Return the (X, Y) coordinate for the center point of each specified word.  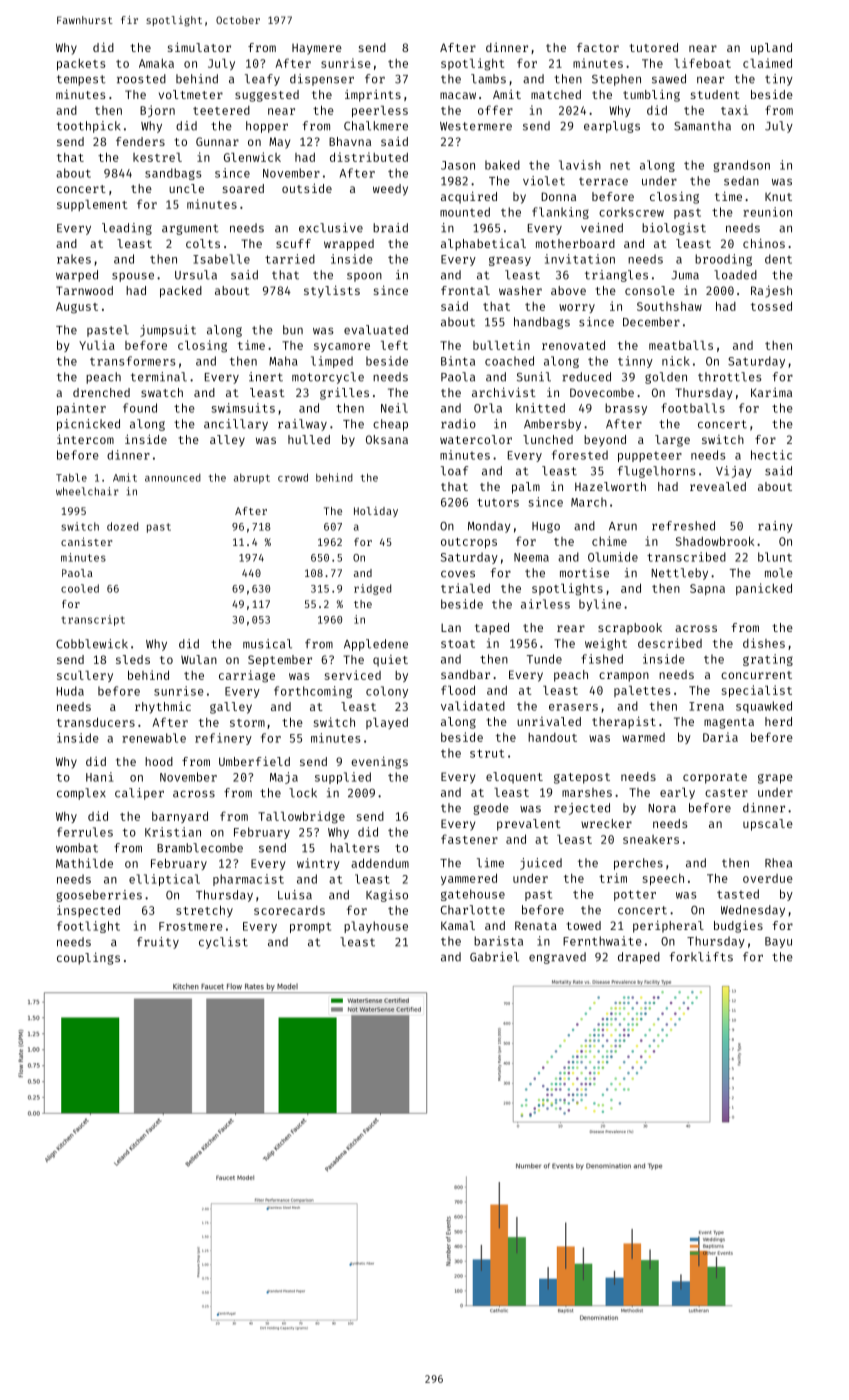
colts (203, 243)
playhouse (376, 927)
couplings (88, 958)
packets (81, 64)
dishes (764, 643)
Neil (394, 408)
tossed (771, 306)
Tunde (544, 659)
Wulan (199, 659)
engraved (557, 958)
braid (390, 228)
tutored (654, 47)
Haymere (317, 49)
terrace (603, 181)
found (140, 408)
